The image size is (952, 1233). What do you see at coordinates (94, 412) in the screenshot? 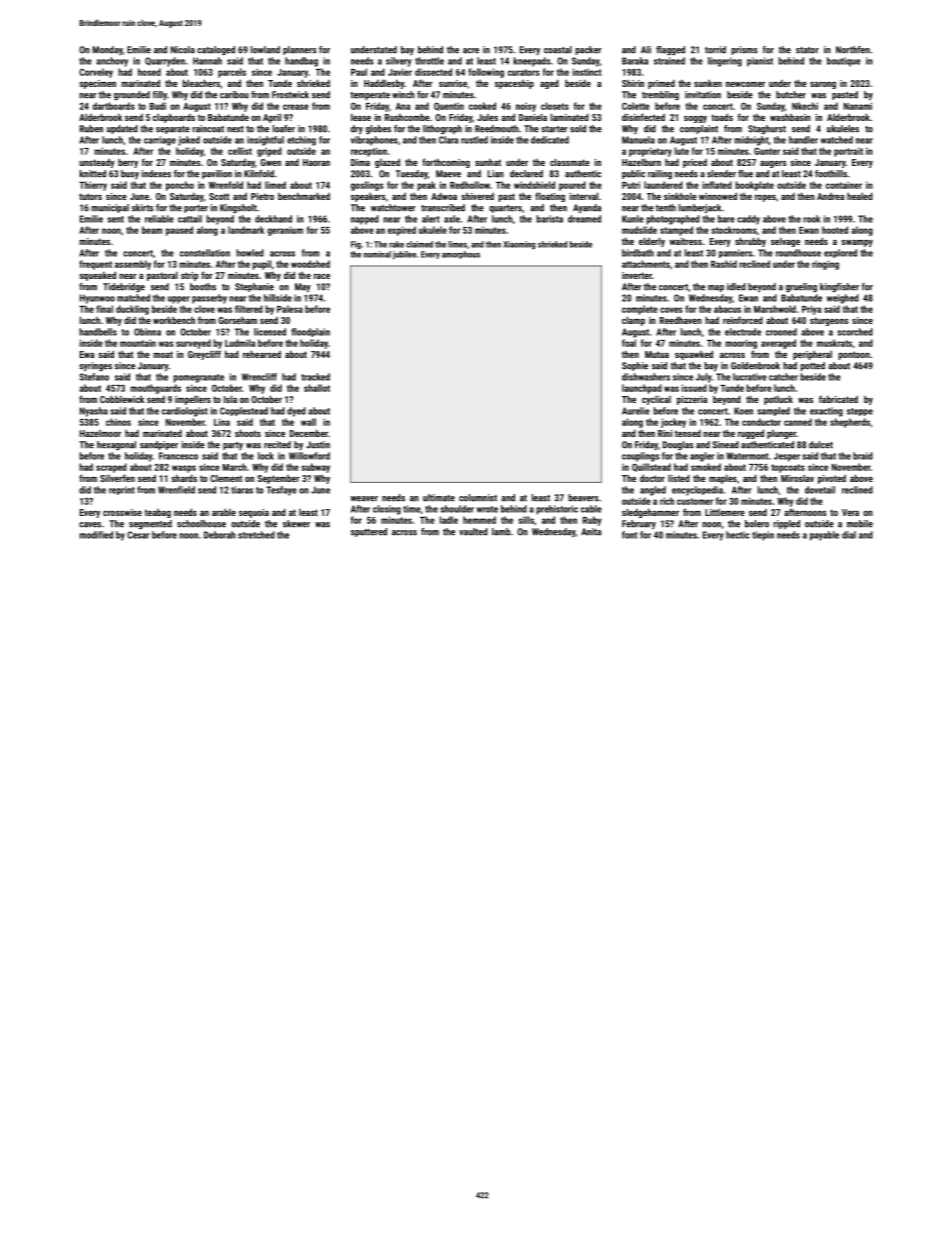
I see `Nyasha` at bounding box center [94, 412].
